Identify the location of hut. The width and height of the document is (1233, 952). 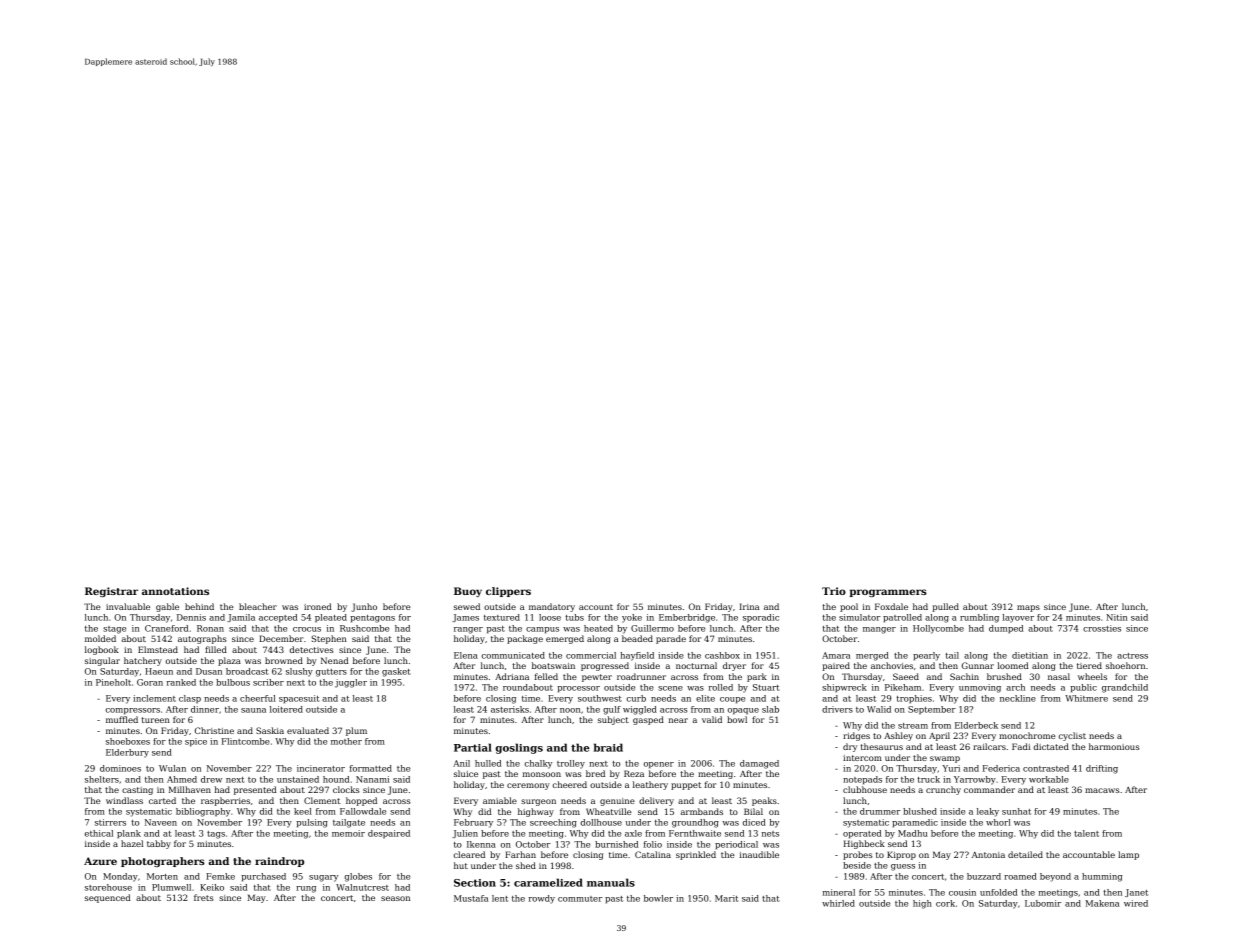
(461, 865).
